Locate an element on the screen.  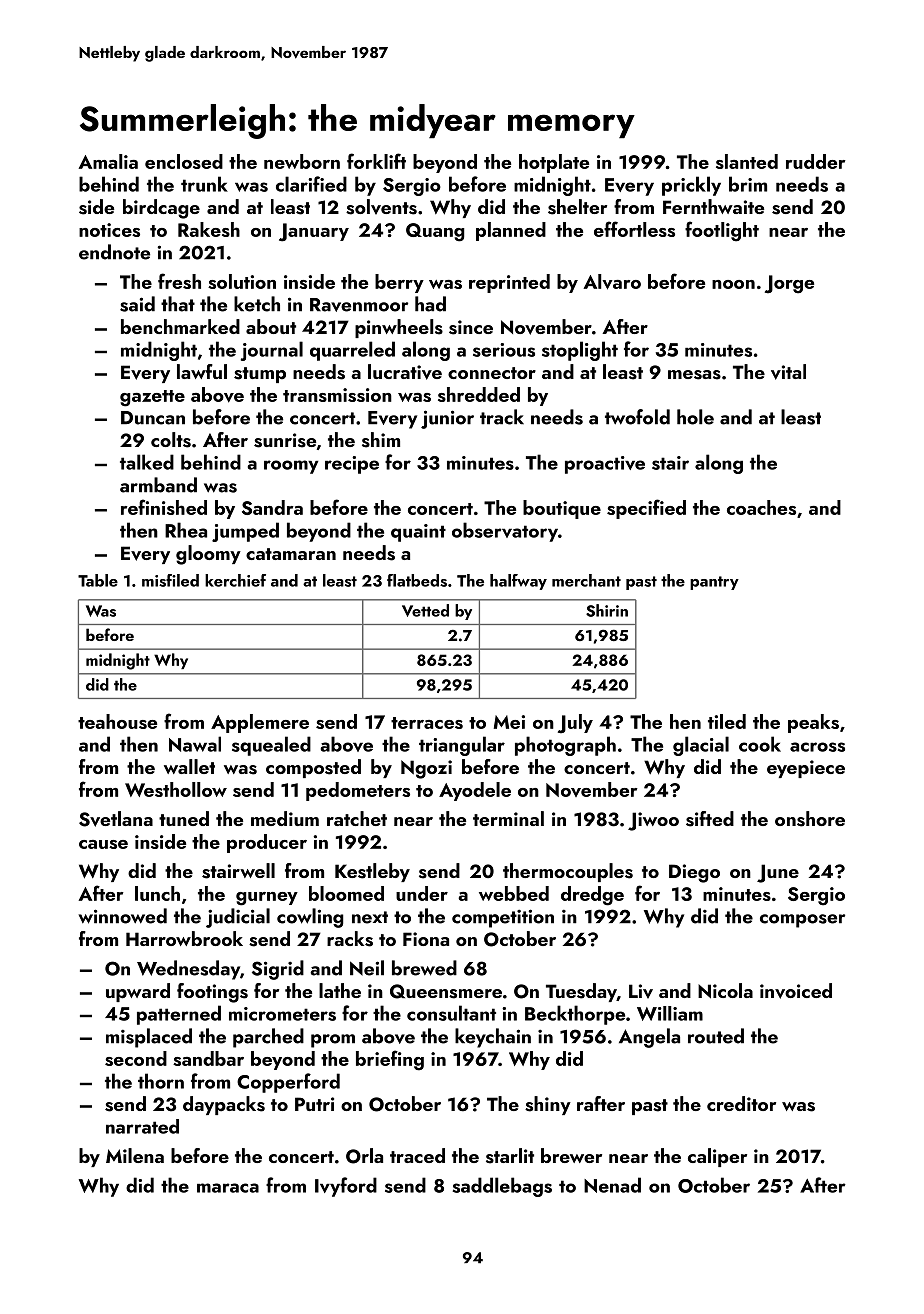
Harrowbrook is located at coordinates (184, 938).
